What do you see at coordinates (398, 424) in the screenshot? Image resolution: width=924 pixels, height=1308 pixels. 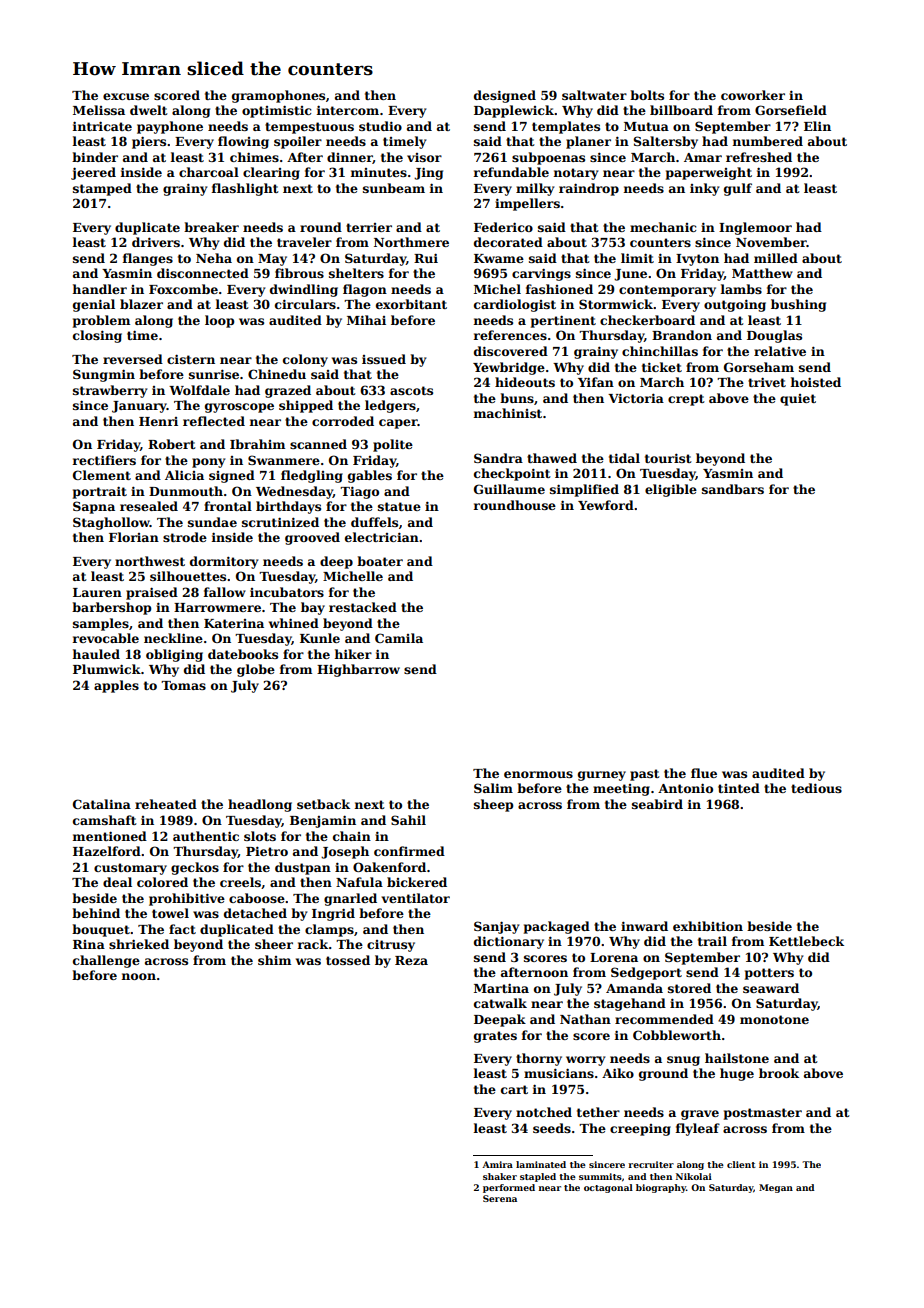 I see `caper` at bounding box center [398, 424].
